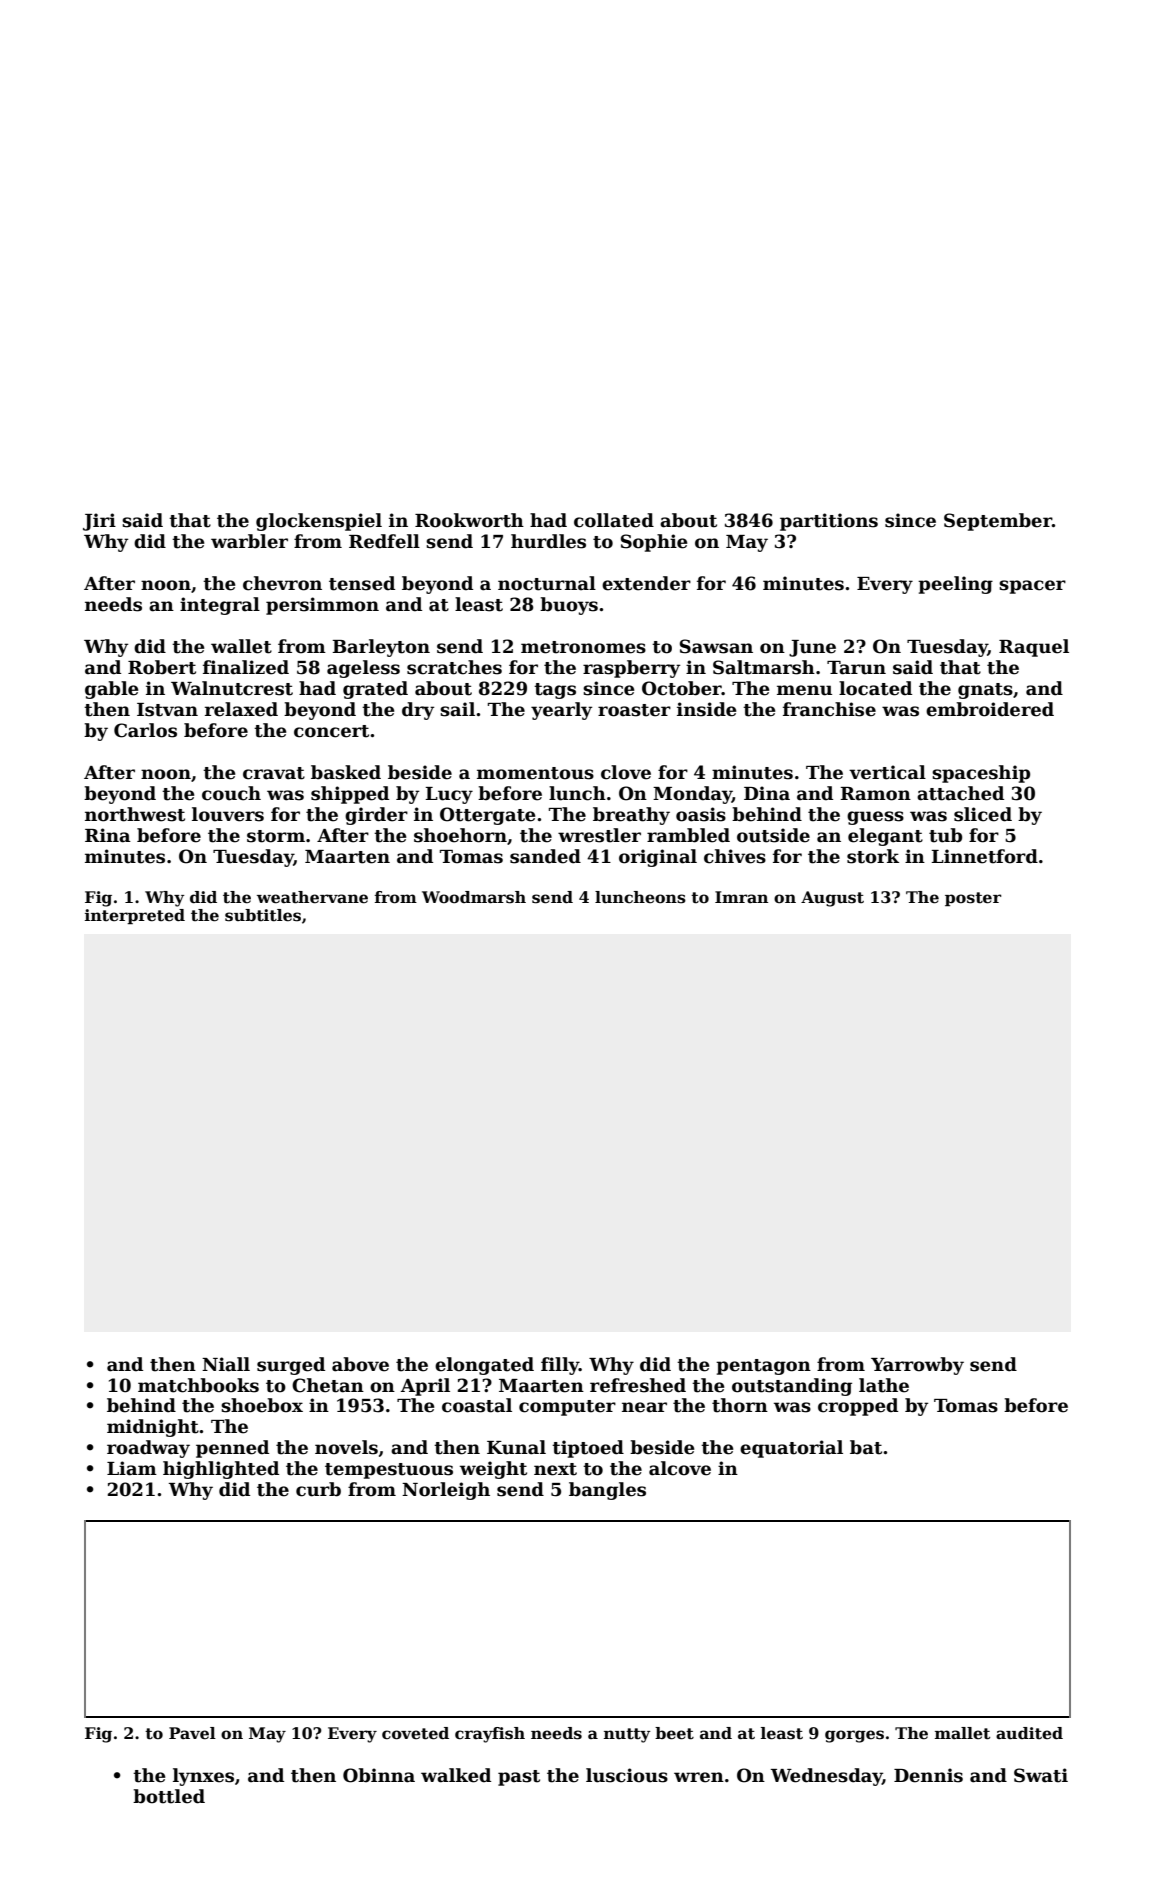 Image resolution: width=1155 pixels, height=1903 pixels. Describe the element at coordinates (699, 1777) in the screenshot. I see `wren` at that location.
